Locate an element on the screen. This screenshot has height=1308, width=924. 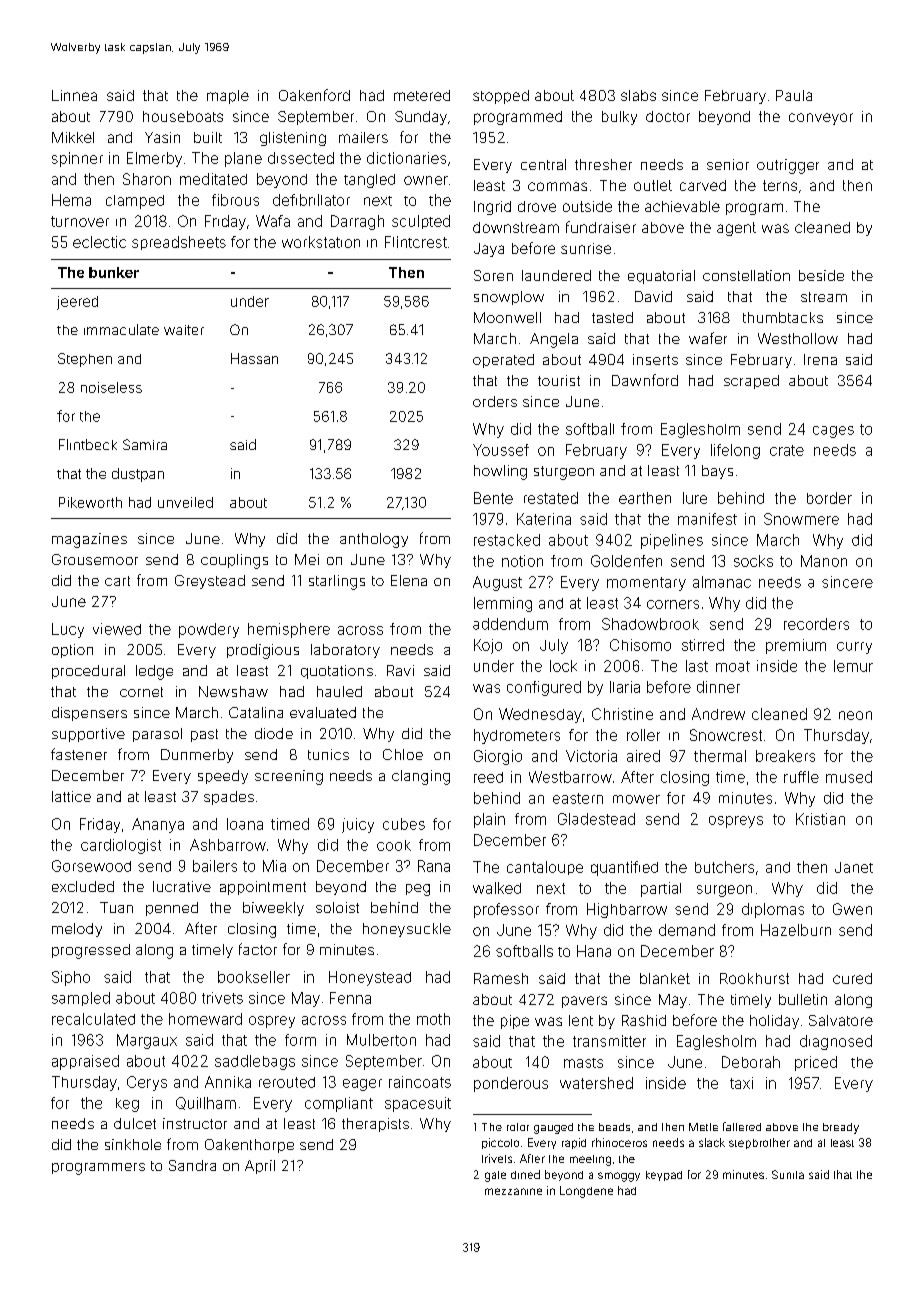
peg is located at coordinates (418, 890).
